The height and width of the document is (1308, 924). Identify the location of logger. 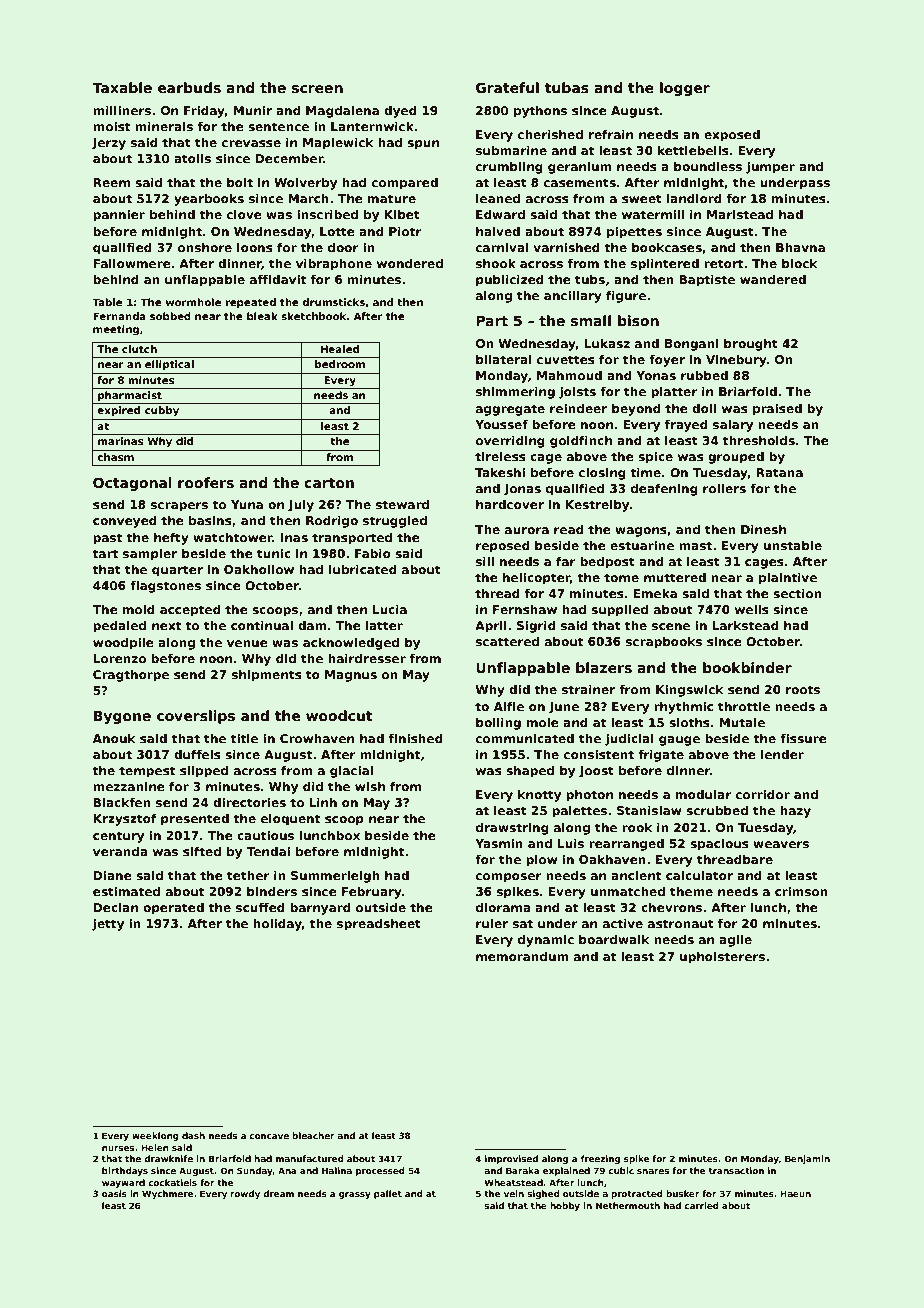
(685, 89).
